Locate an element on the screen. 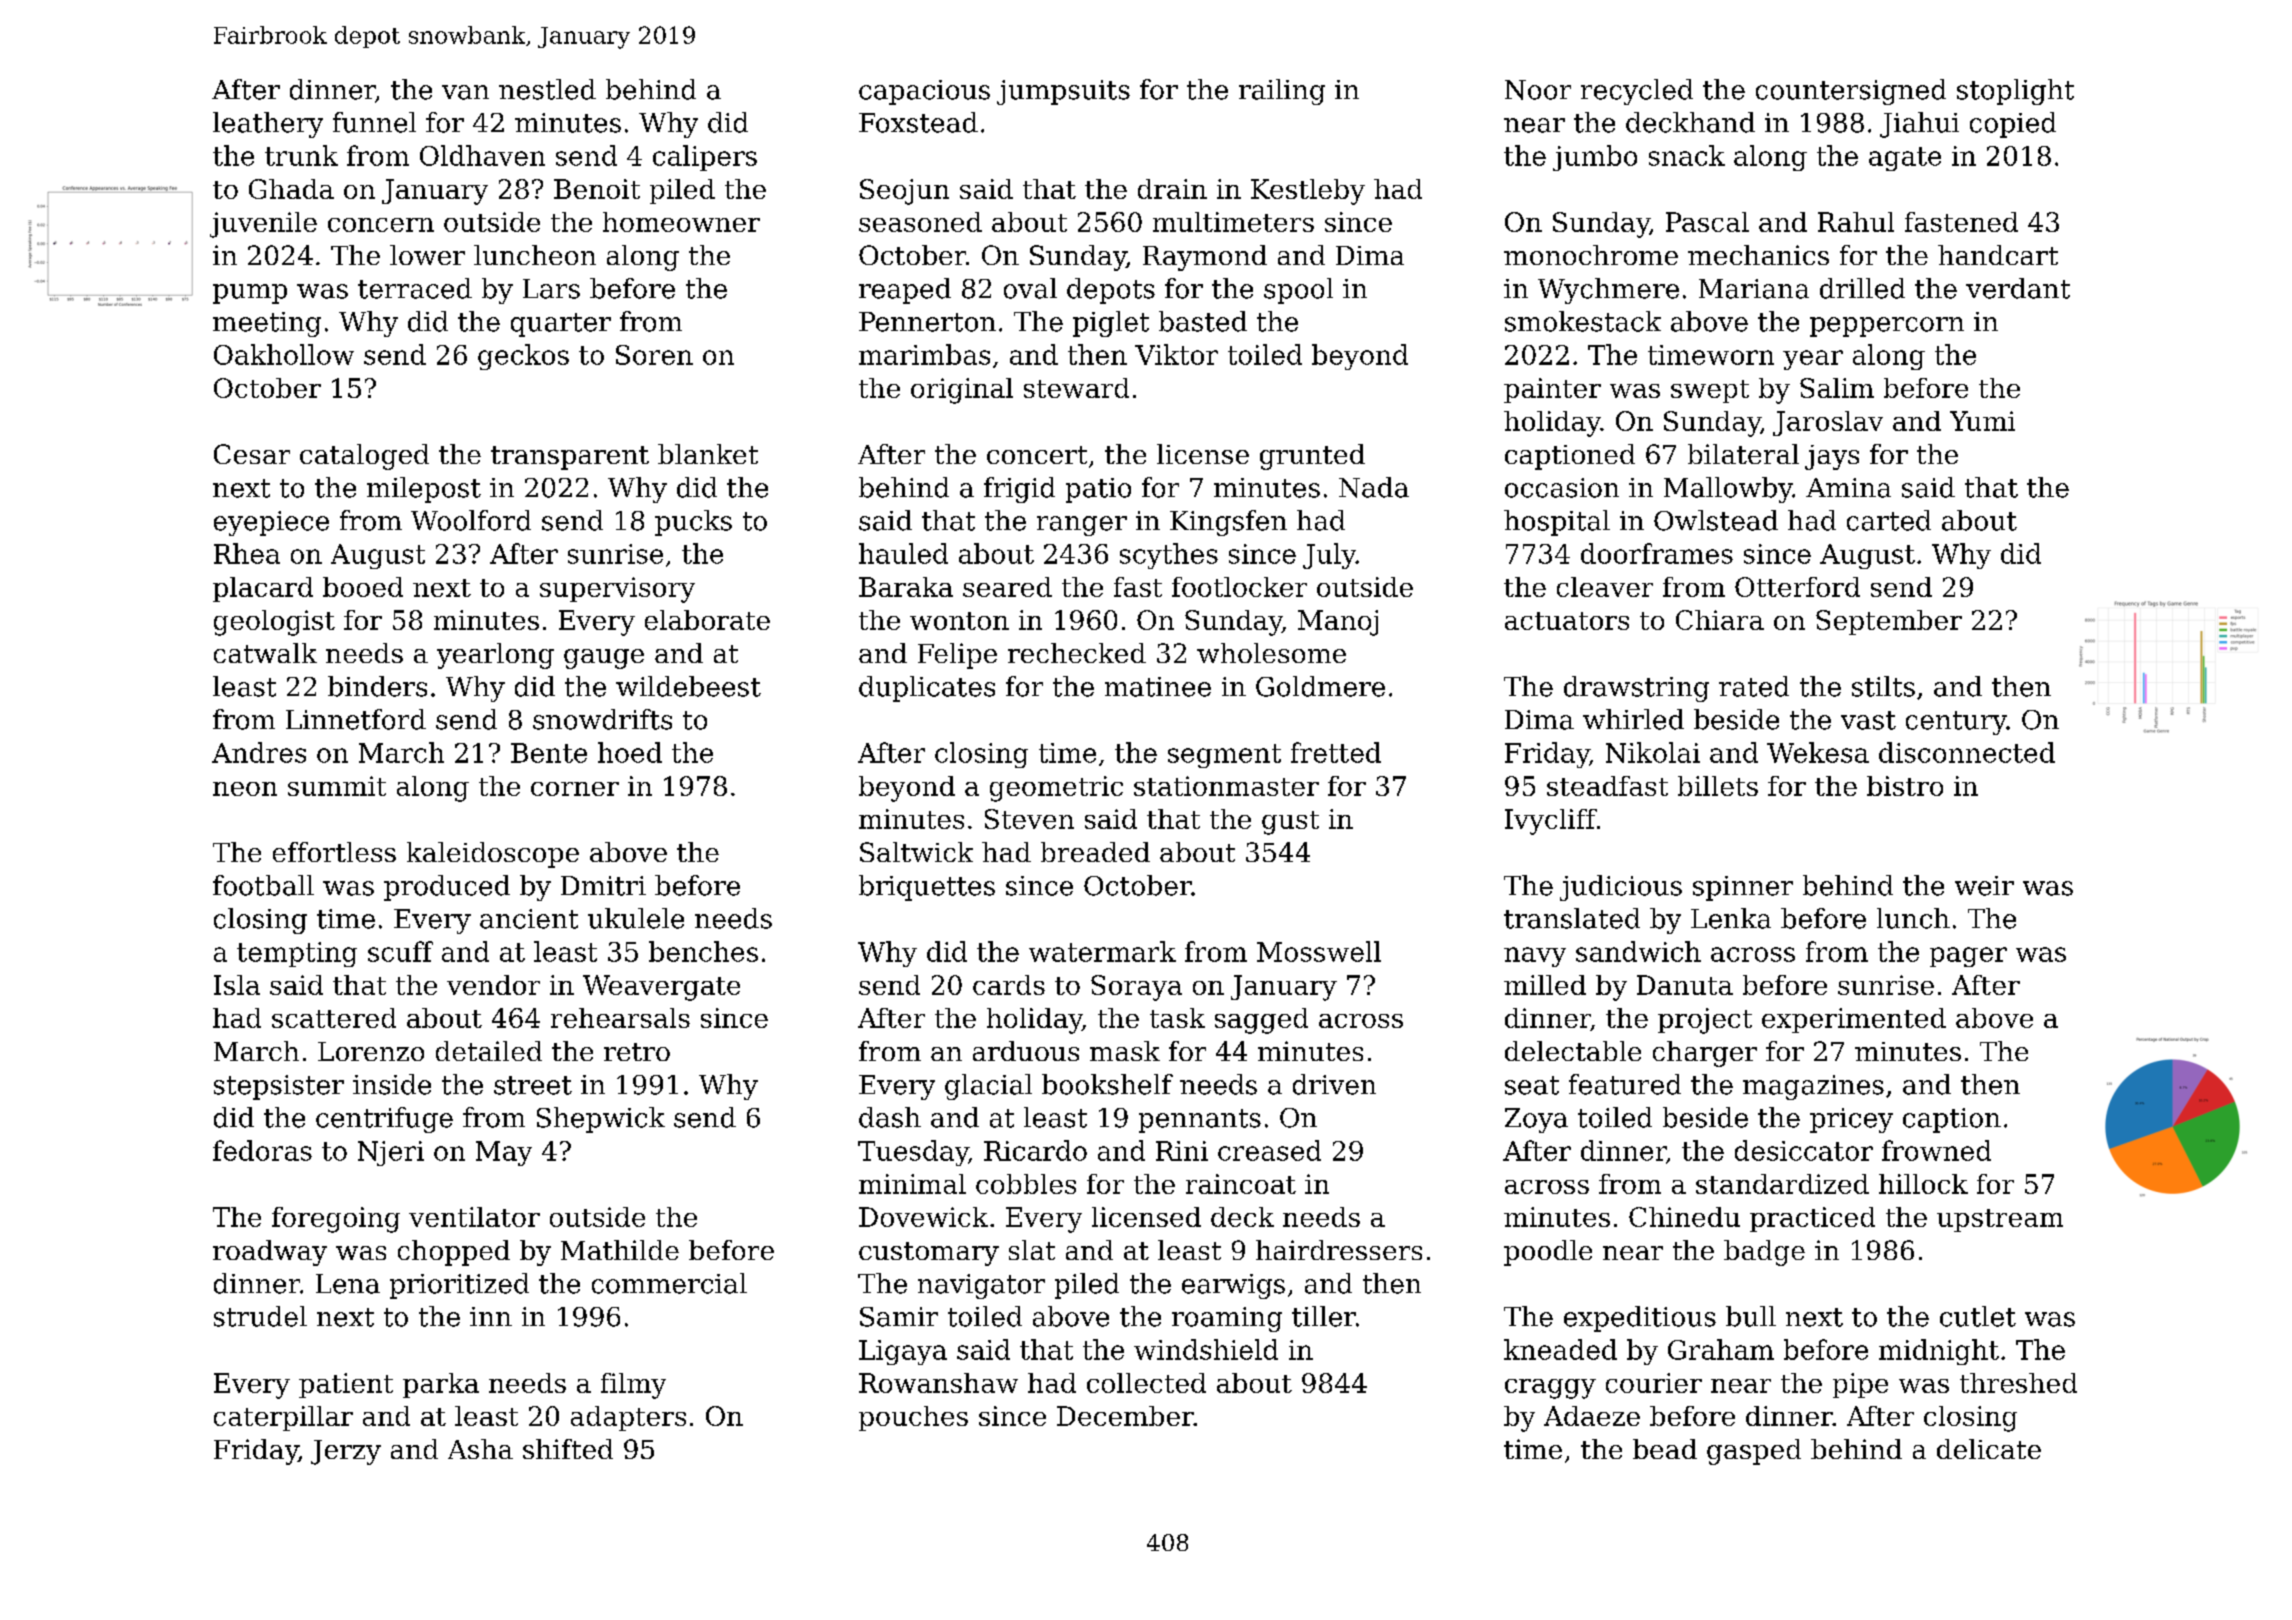 The image size is (2292, 1620). railing is located at coordinates (1282, 92).
